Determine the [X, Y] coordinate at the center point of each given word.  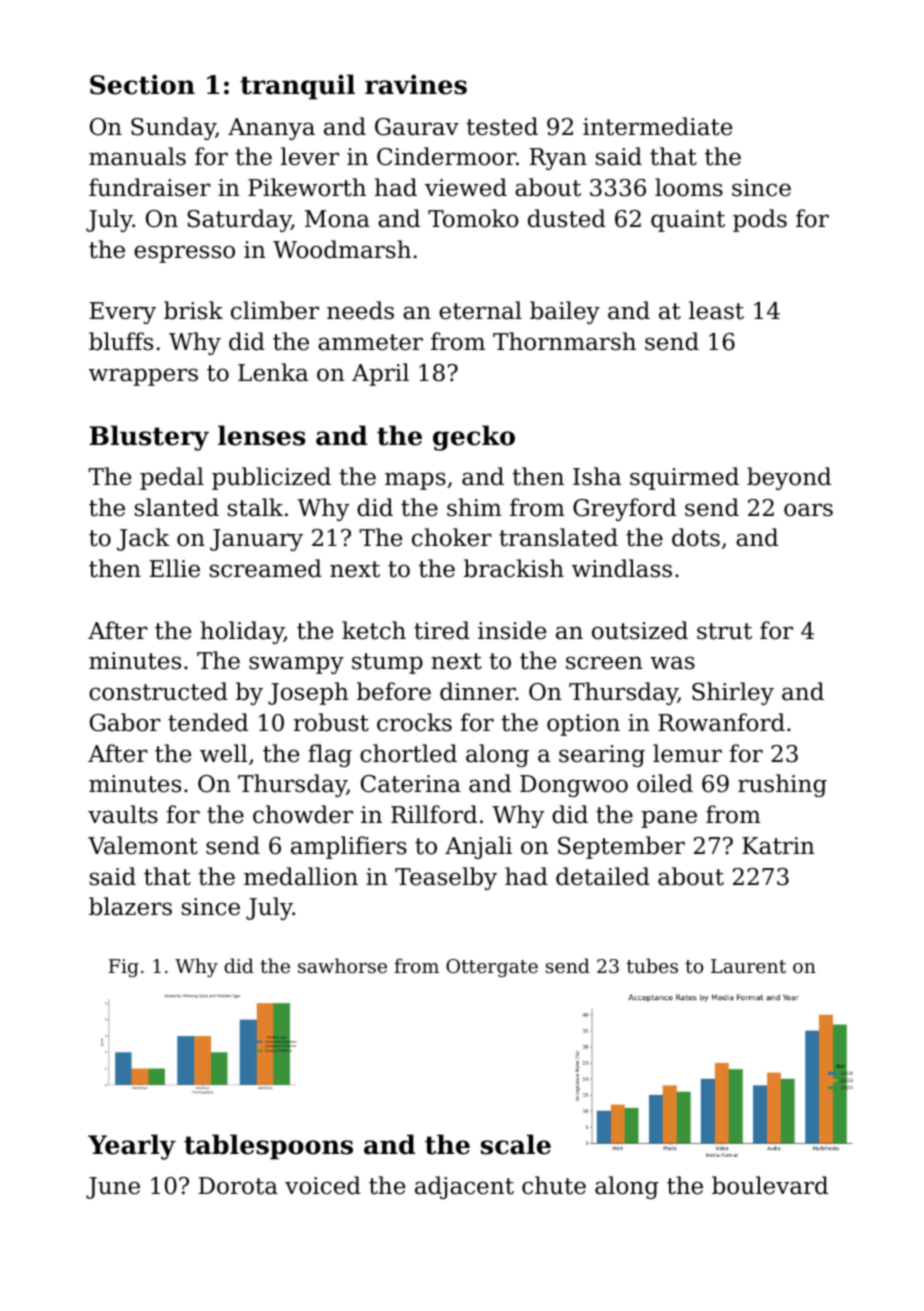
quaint [688, 221]
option [583, 725]
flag [330, 755]
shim [474, 507]
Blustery [149, 438]
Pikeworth [307, 187]
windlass [622, 568]
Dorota [238, 1186]
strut [724, 631]
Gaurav [417, 127]
